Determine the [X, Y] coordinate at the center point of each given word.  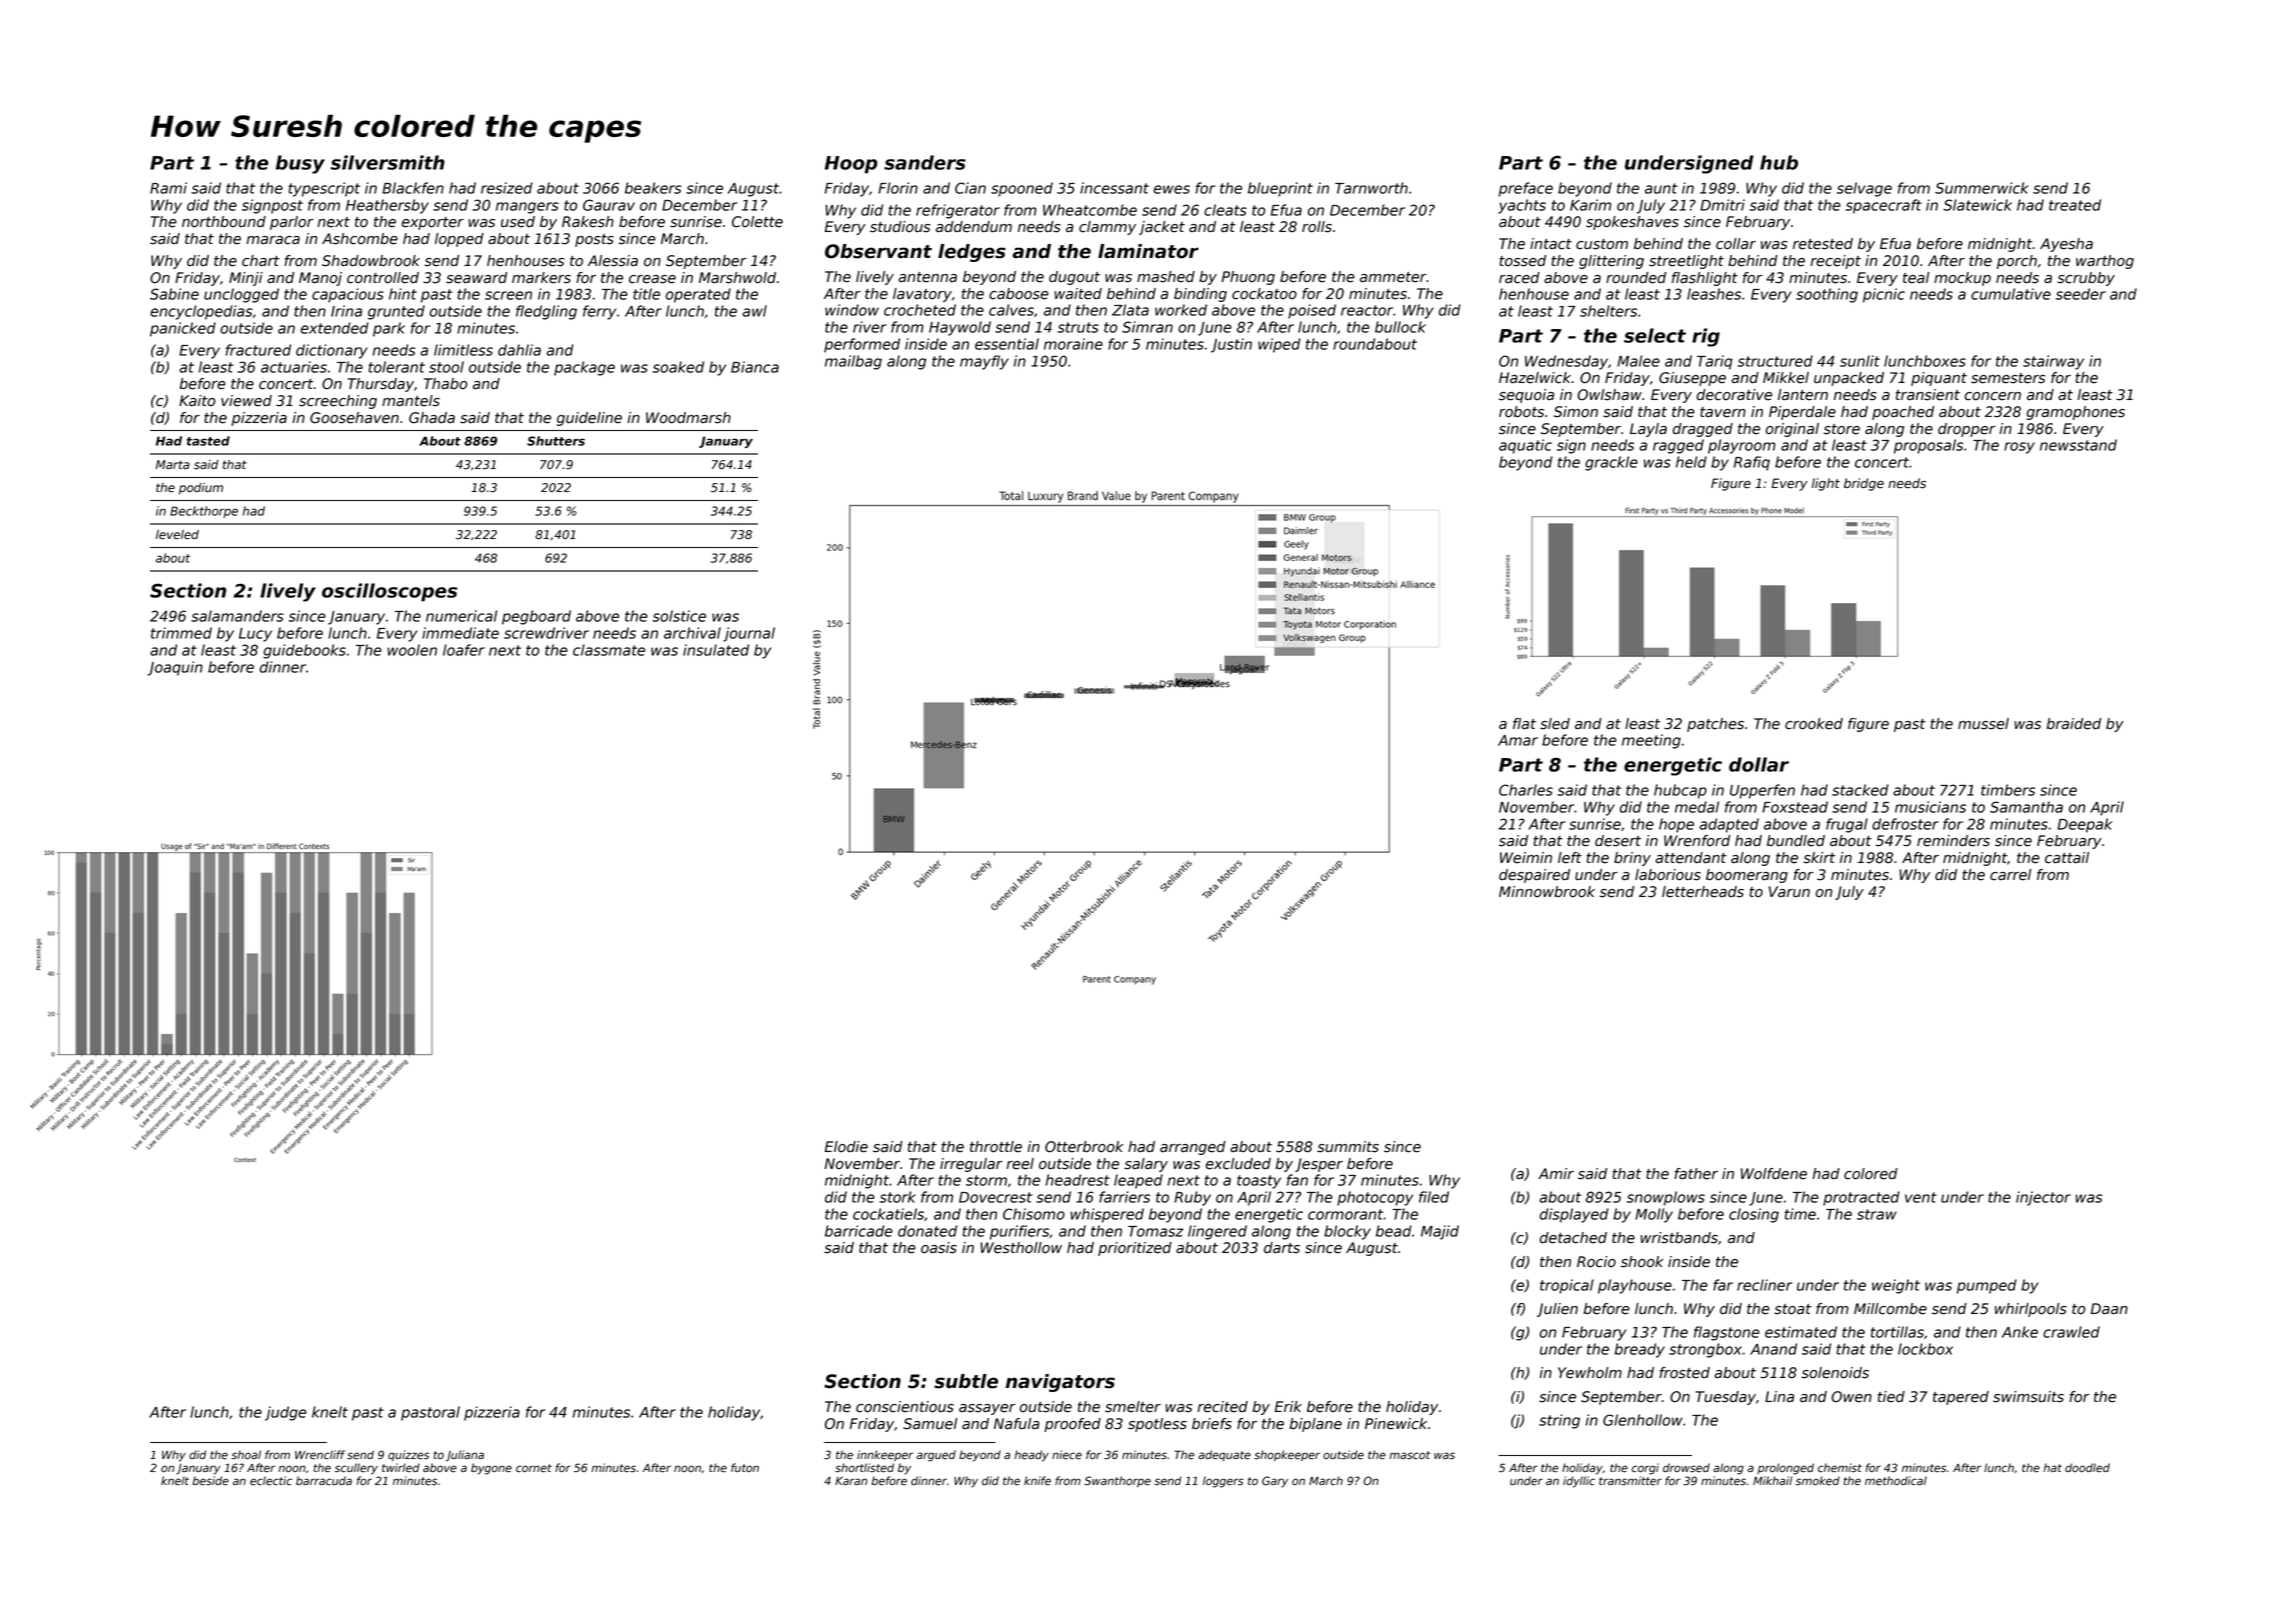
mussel [1983, 724]
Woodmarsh [688, 418]
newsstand [2078, 445]
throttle [996, 1147]
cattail [2067, 858]
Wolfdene [1774, 1174]
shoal [246, 1455]
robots [1521, 412]
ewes [1172, 189]
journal [749, 634]
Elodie [846, 1147]
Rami [168, 188]
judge [286, 1413]
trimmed [181, 633]
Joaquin [175, 668]
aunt [1661, 188]
